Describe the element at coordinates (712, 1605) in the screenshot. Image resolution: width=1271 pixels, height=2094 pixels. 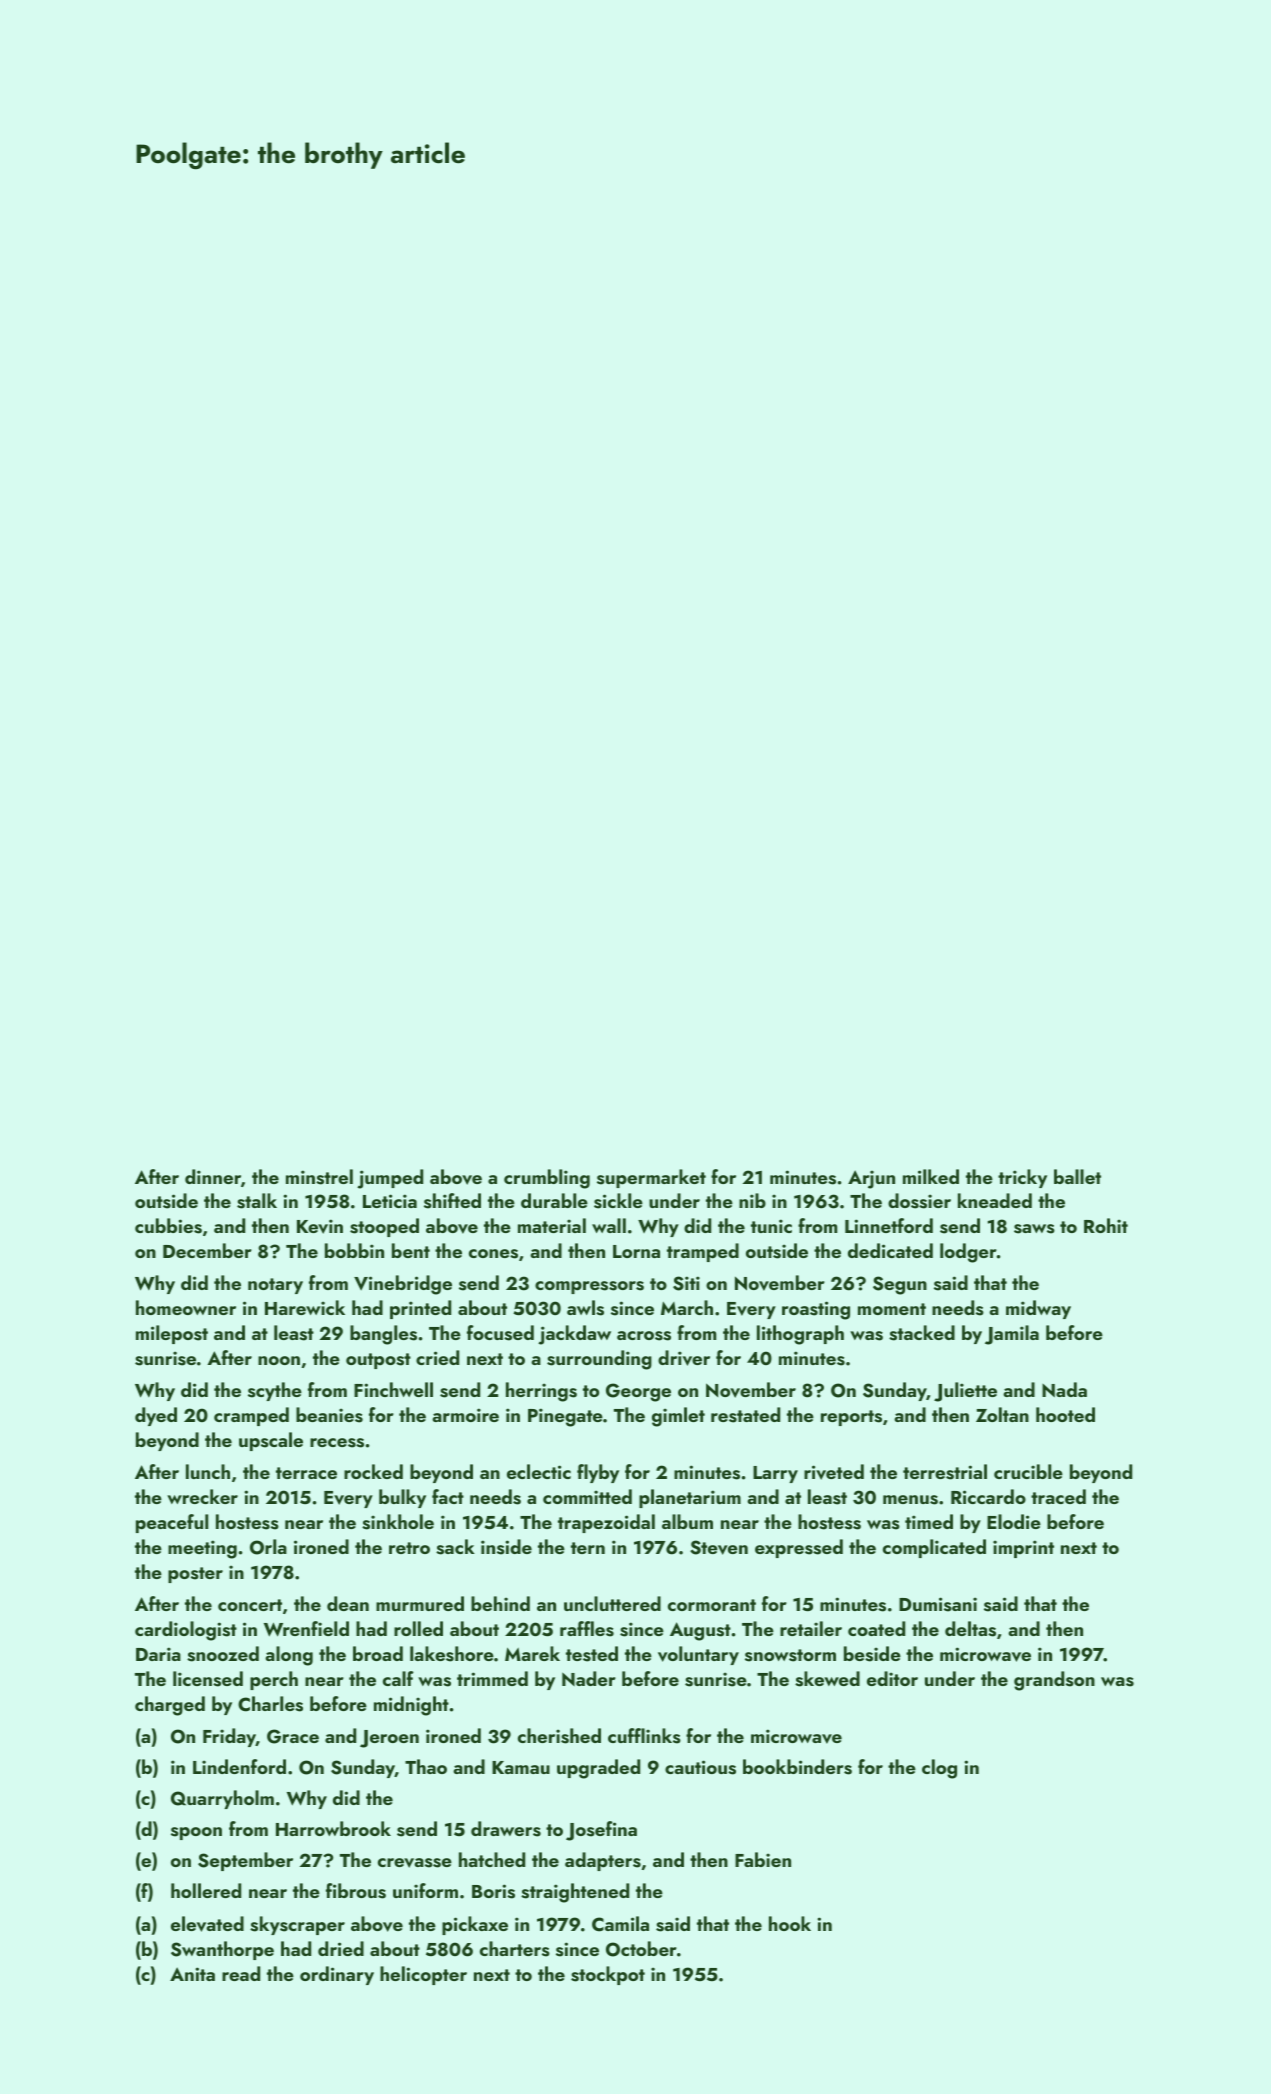
I see `cormorant` at that location.
